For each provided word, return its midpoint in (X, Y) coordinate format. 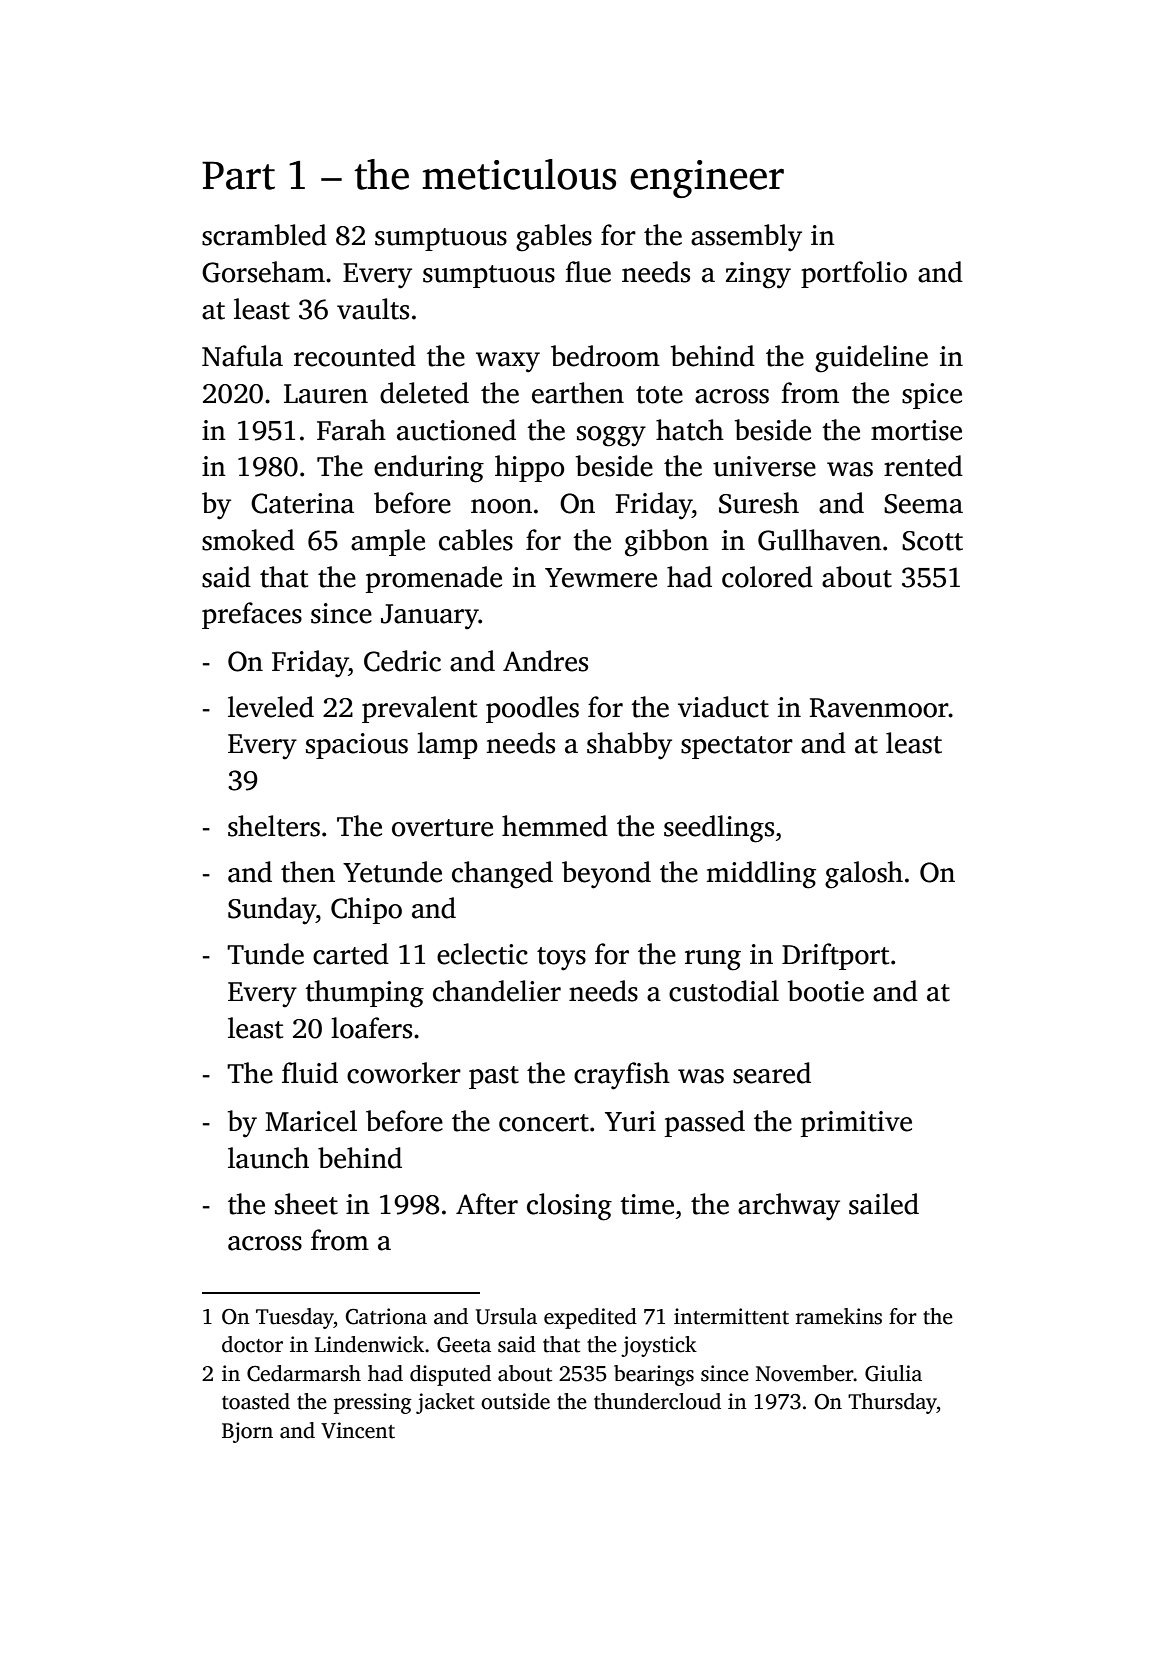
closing (569, 1207)
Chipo (366, 910)
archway (789, 1207)
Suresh (759, 503)
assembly (746, 238)
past (494, 1077)
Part (238, 175)
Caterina (302, 503)
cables (476, 540)
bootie (826, 991)
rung (713, 960)
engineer (707, 179)
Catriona (386, 1316)
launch (268, 1158)
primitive (856, 1124)
